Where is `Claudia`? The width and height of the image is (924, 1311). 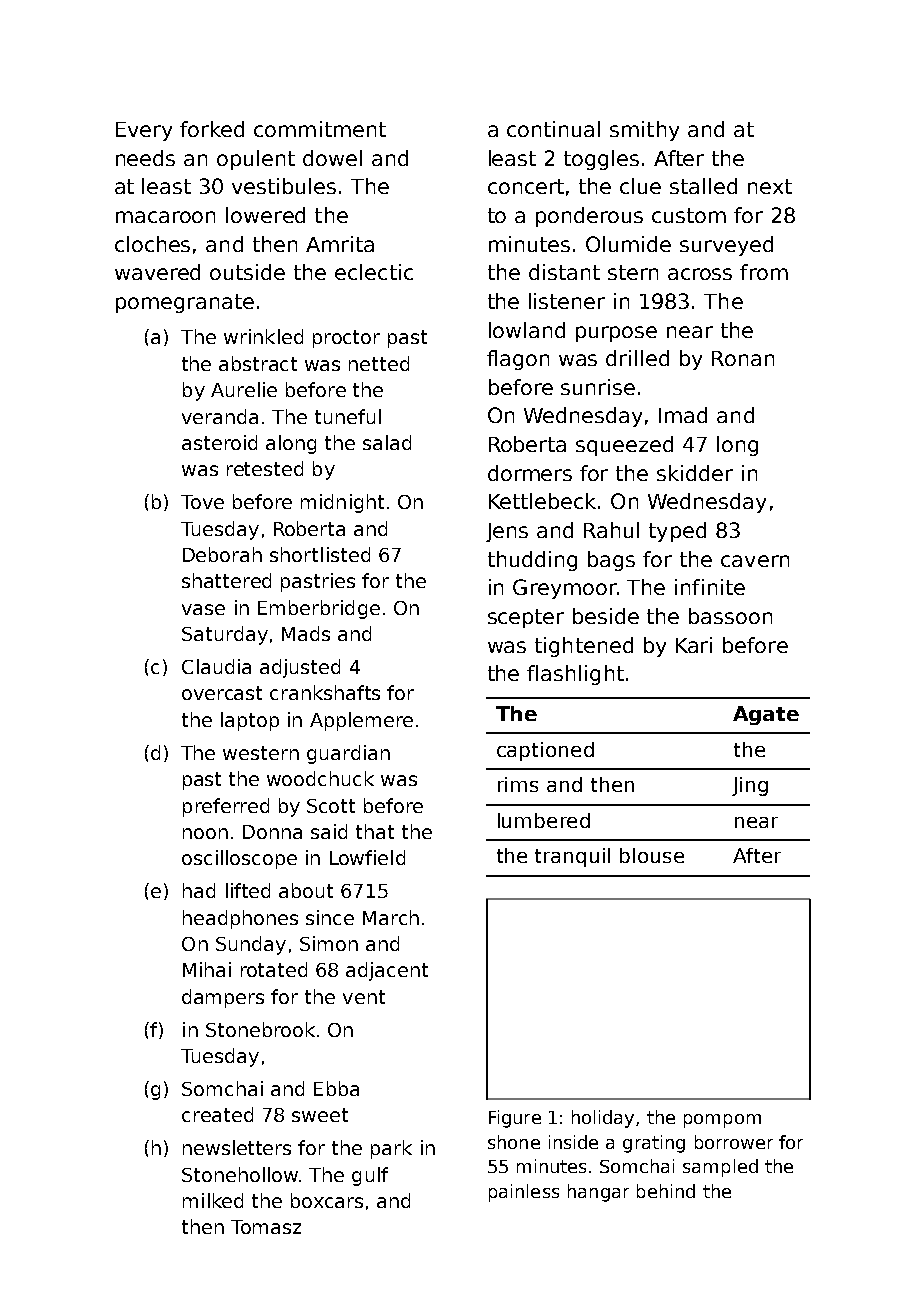 Claudia is located at coordinates (216, 666).
